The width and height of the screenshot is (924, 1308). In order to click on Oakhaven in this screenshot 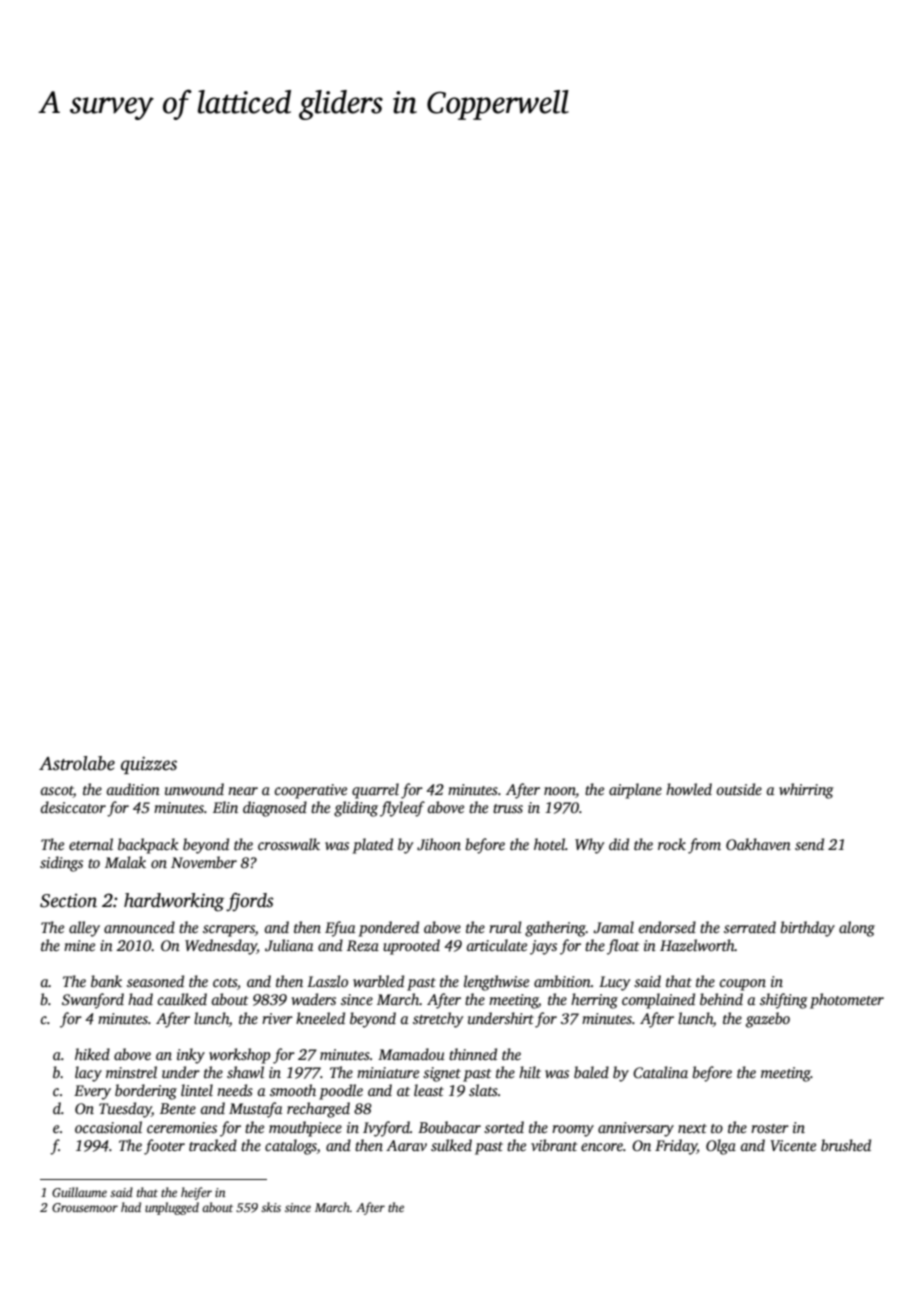, I will do `click(758, 844)`.
